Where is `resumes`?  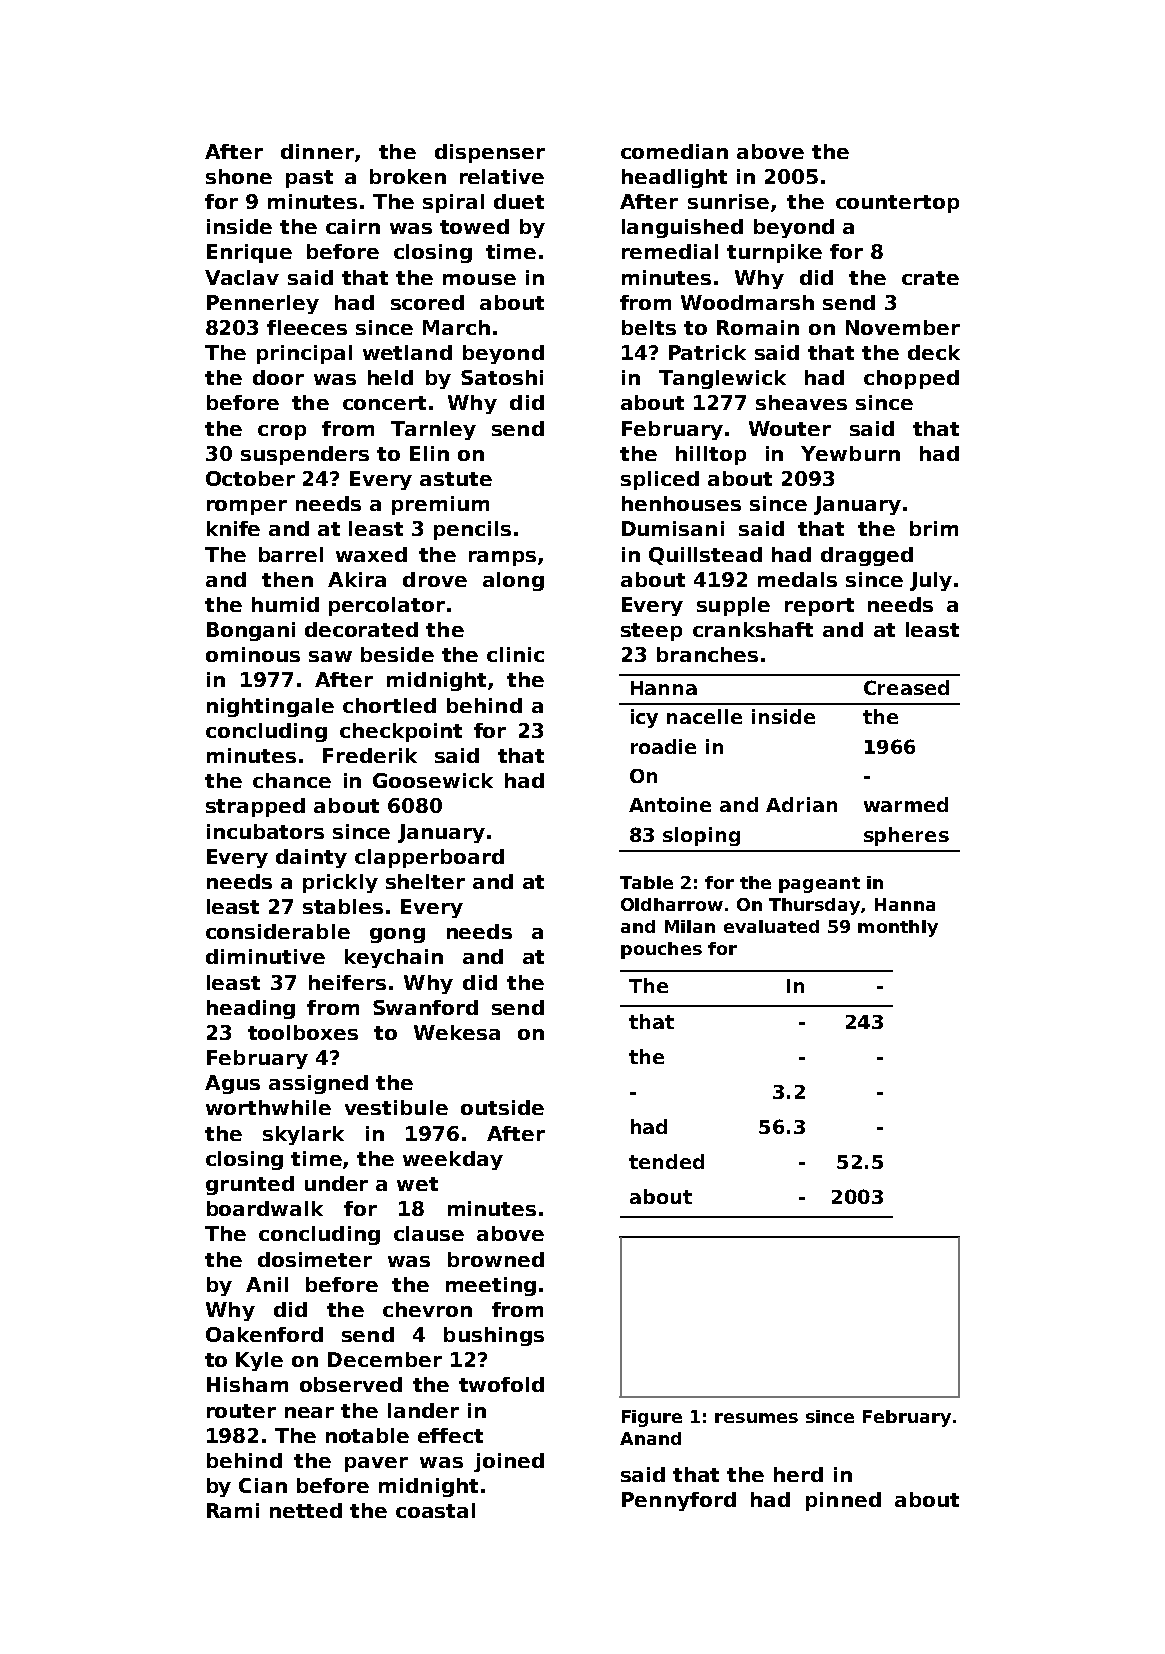 resumes is located at coordinates (756, 1418).
